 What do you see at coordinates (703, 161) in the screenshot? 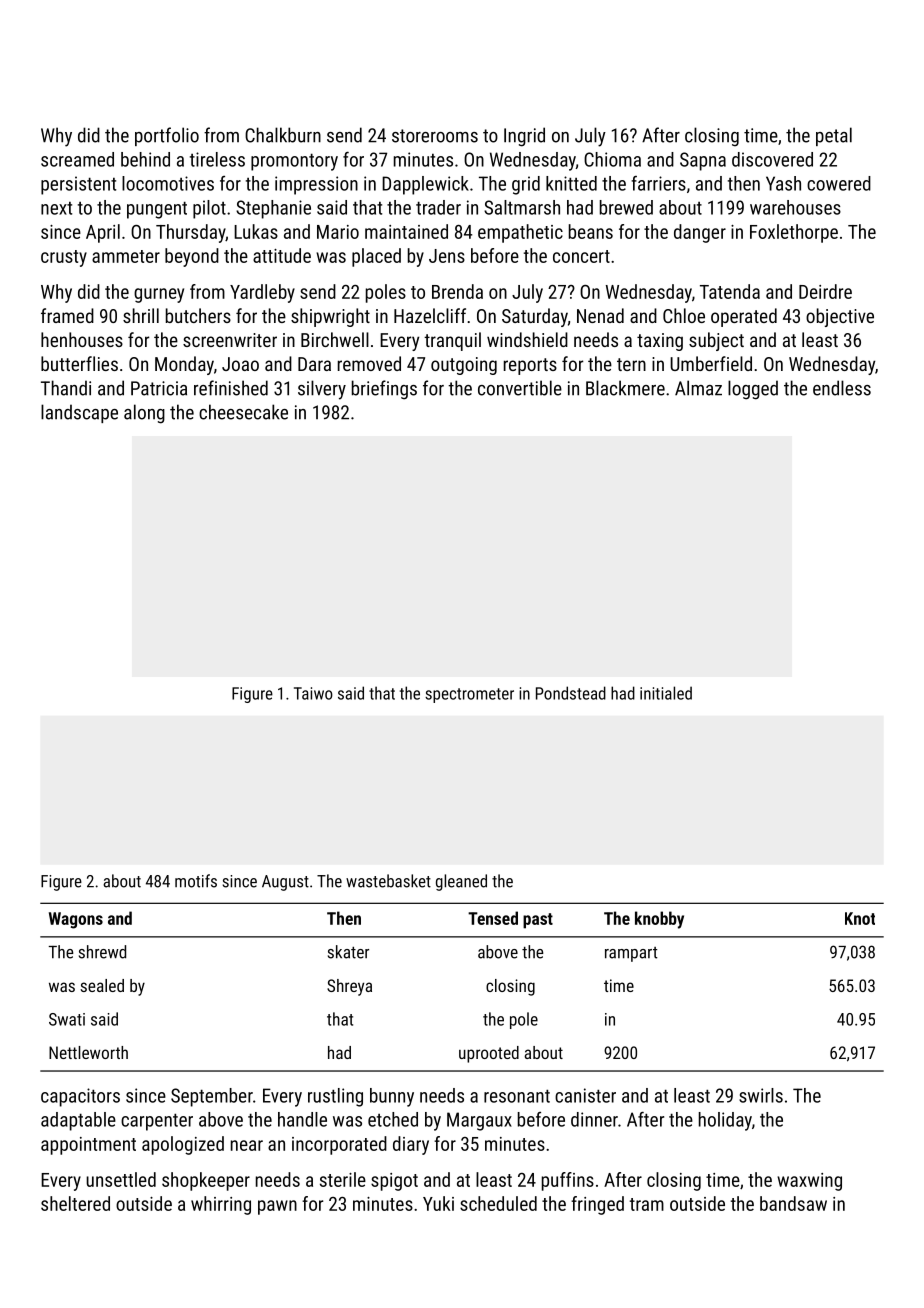
I see `Sapna` at bounding box center [703, 161].
